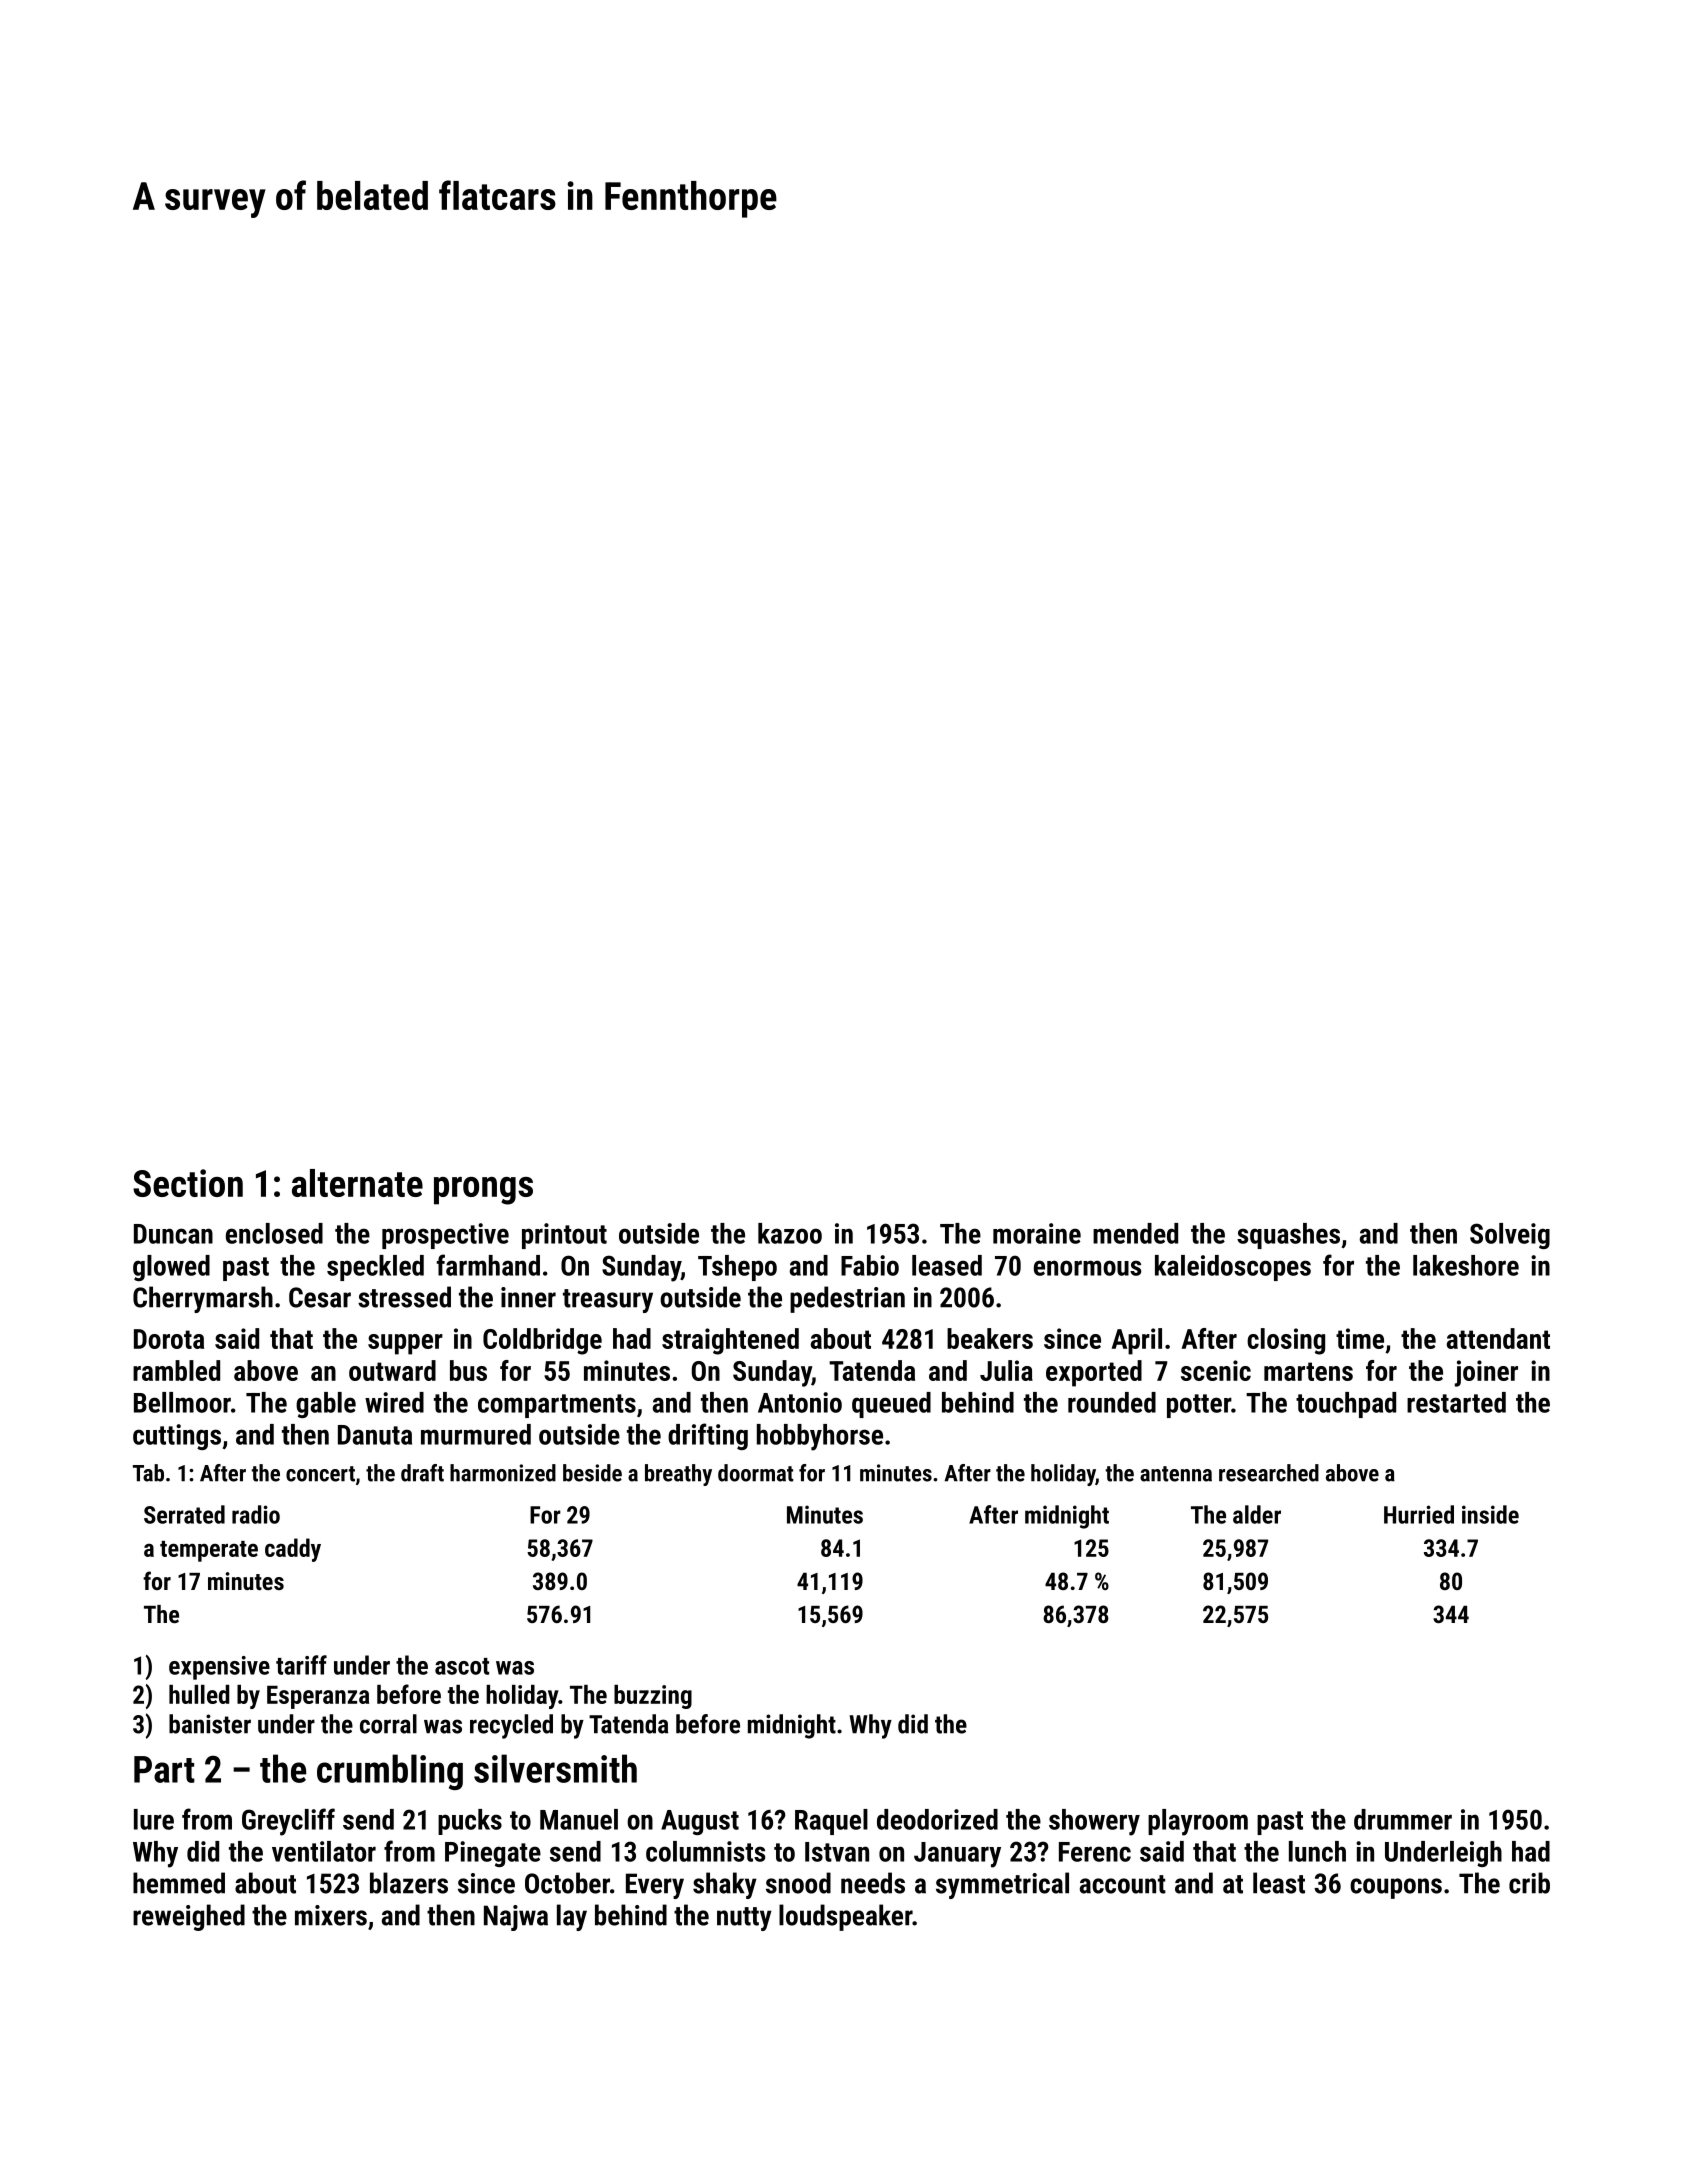 Image resolution: width=1683 pixels, height=2178 pixels. Describe the element at coordinates (653, 1697) in the page. I see `buzzing` at that location.
